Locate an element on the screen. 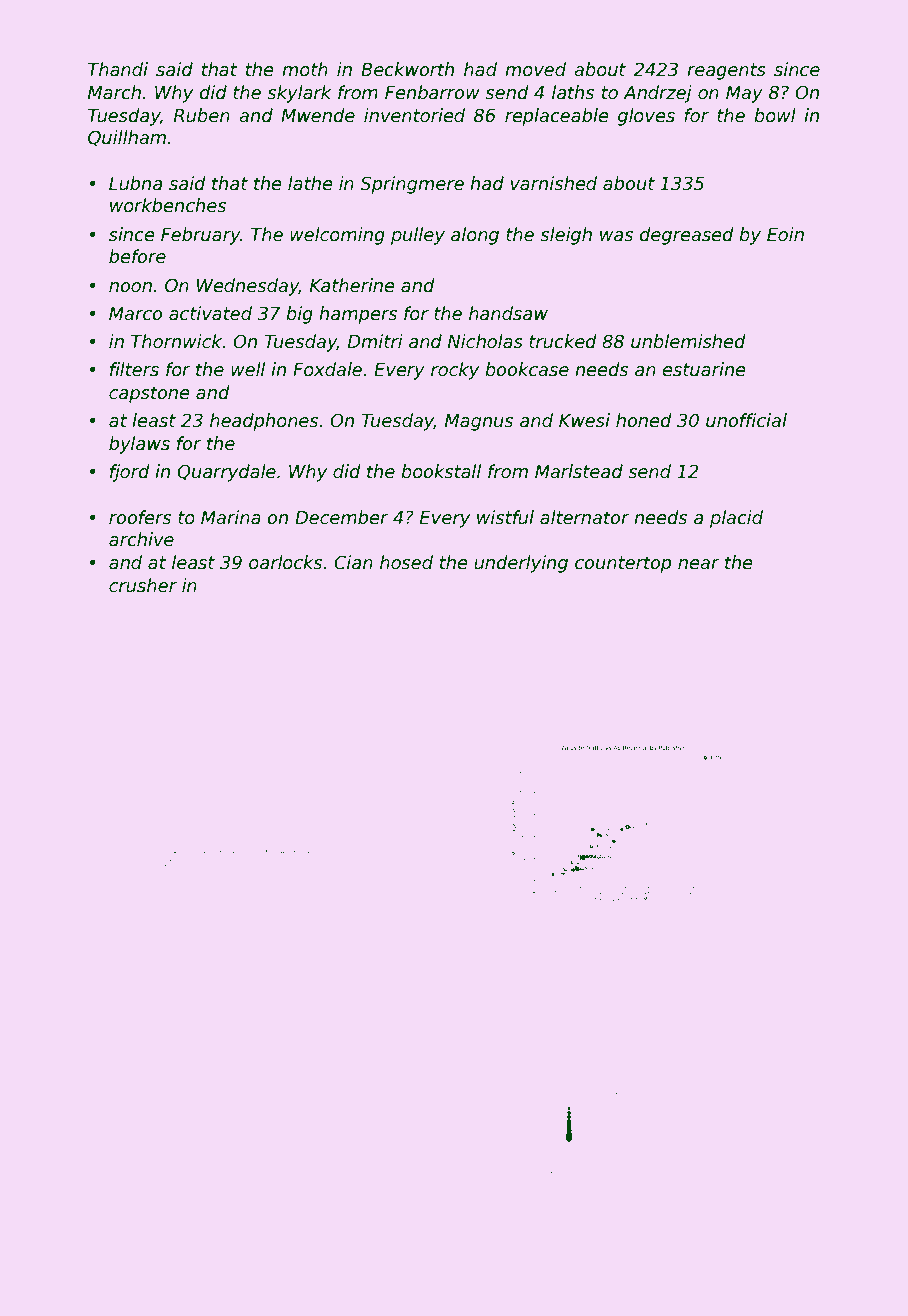 This screenshot has height=1316, width=908. capstone is located at coordinates (149, 394).
